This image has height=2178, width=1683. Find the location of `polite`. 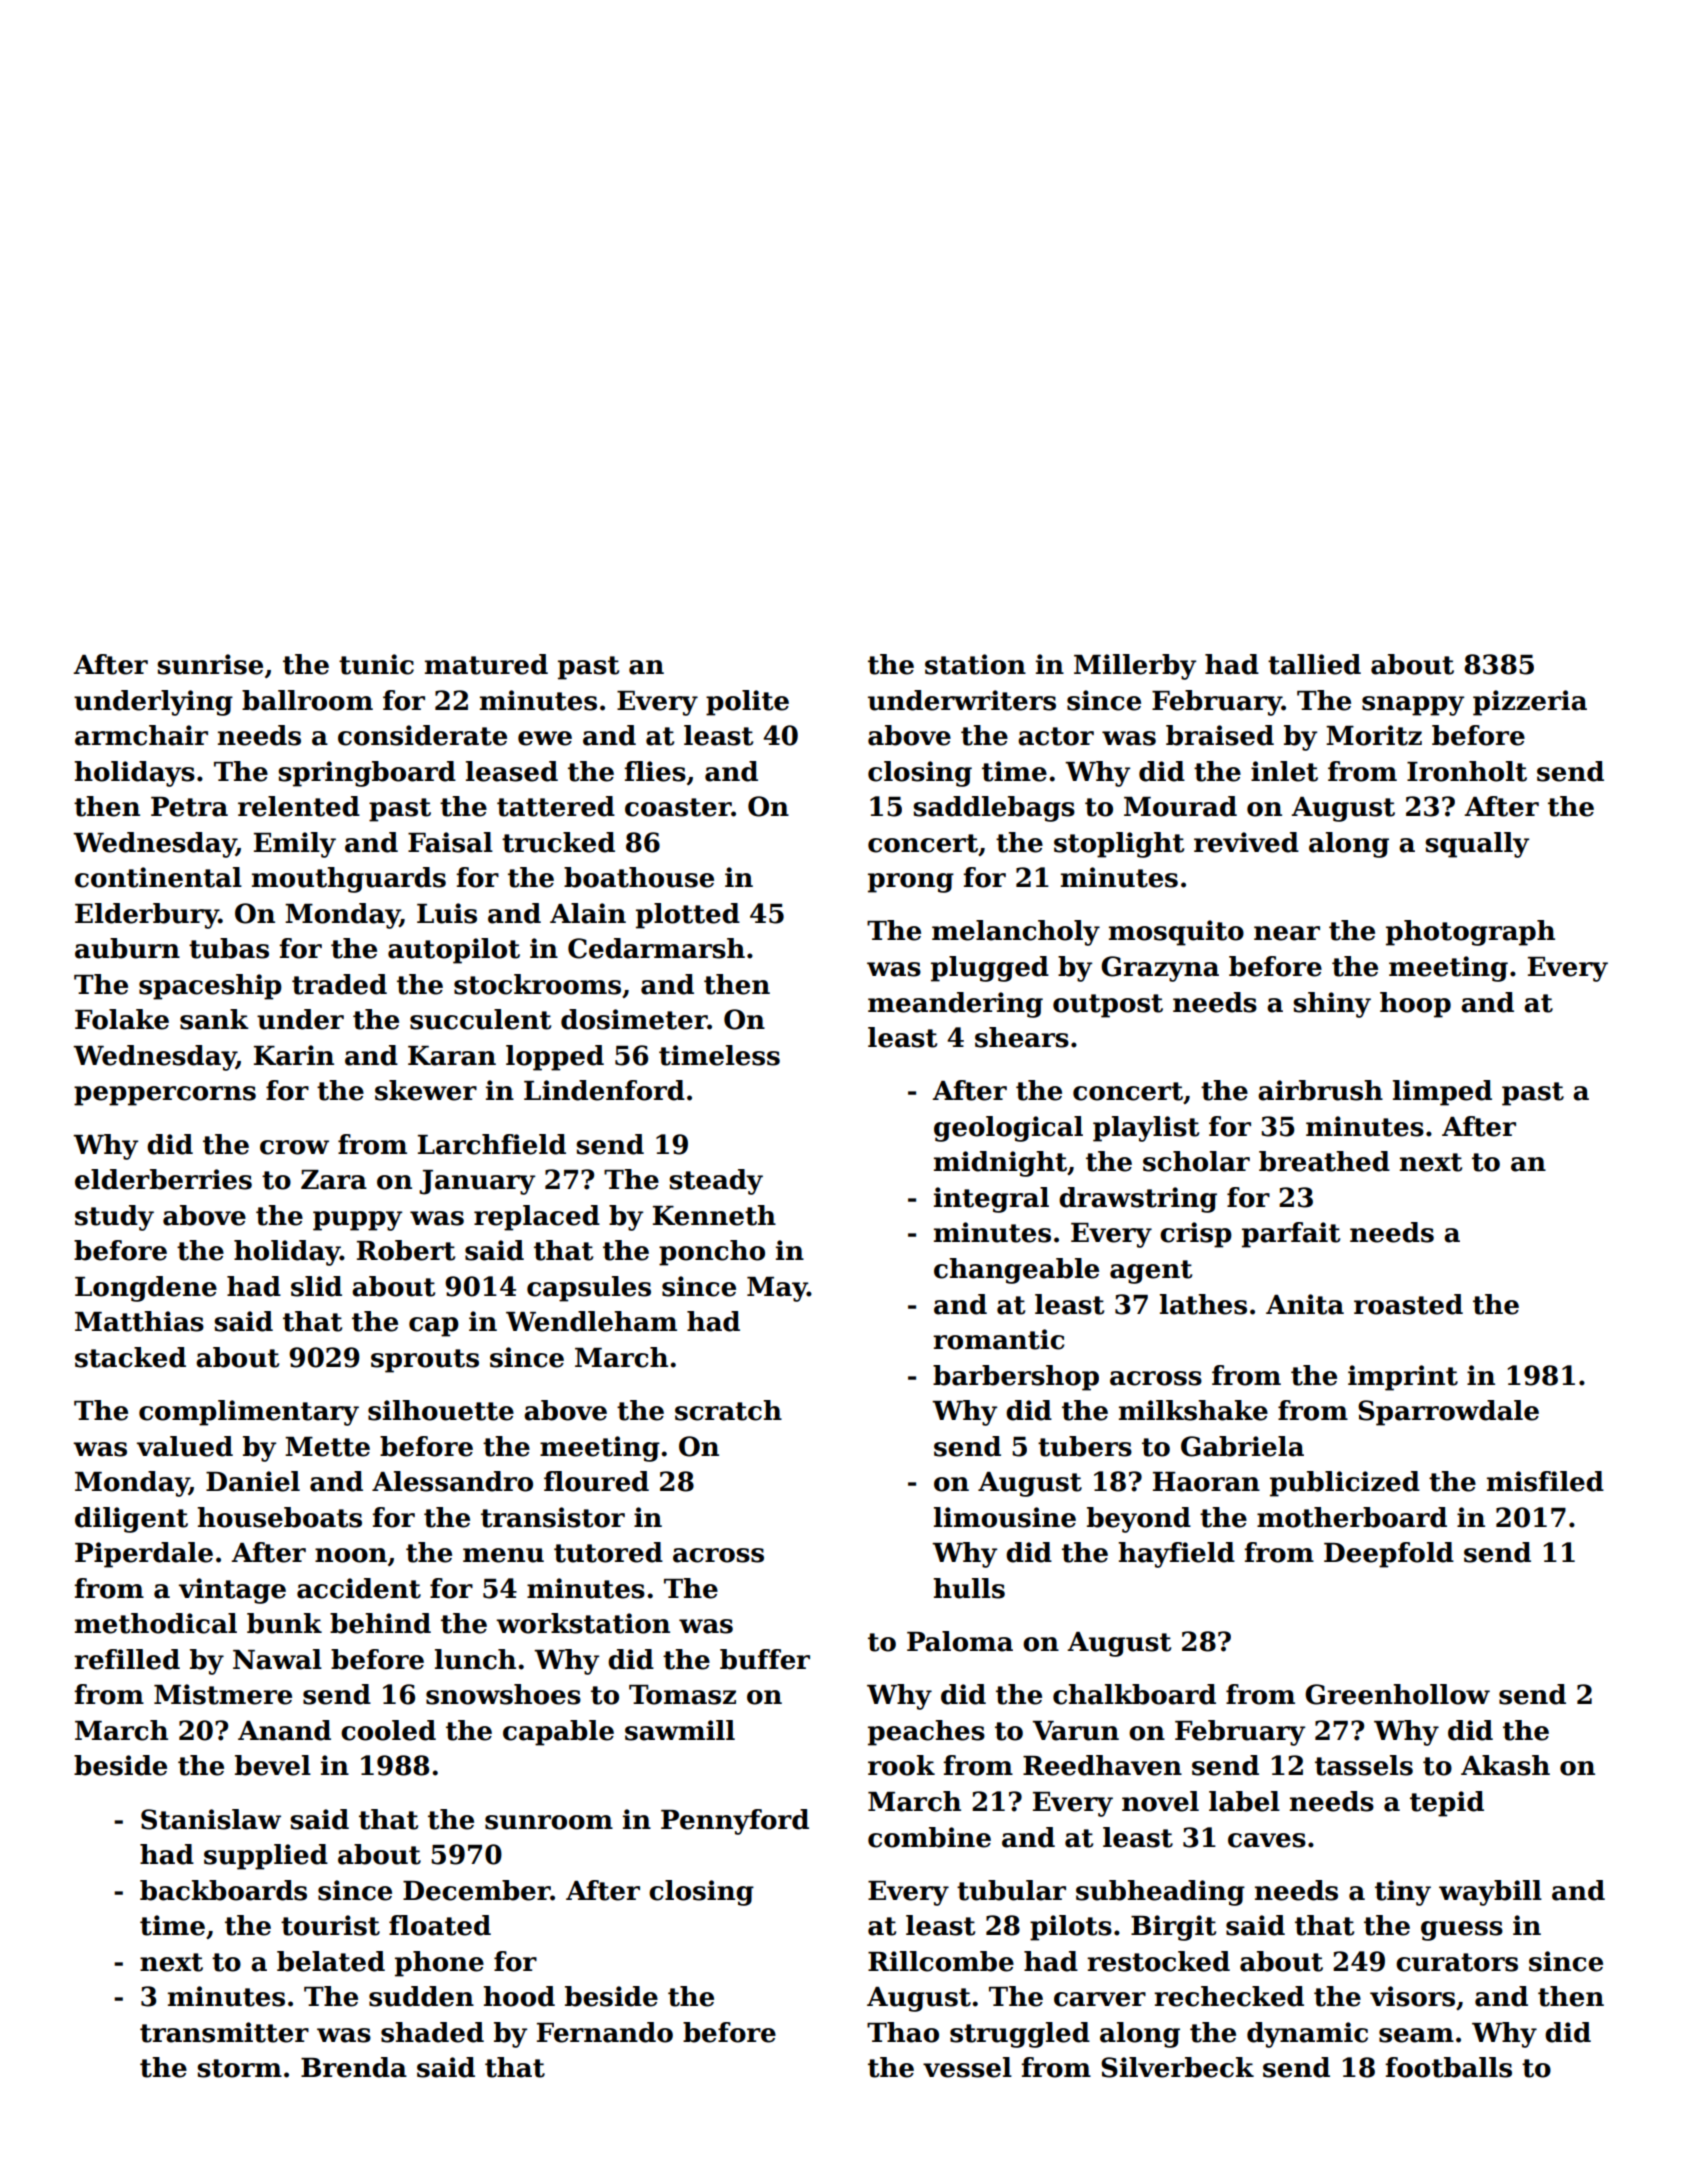

polite is located at coordinates (747, 703).
